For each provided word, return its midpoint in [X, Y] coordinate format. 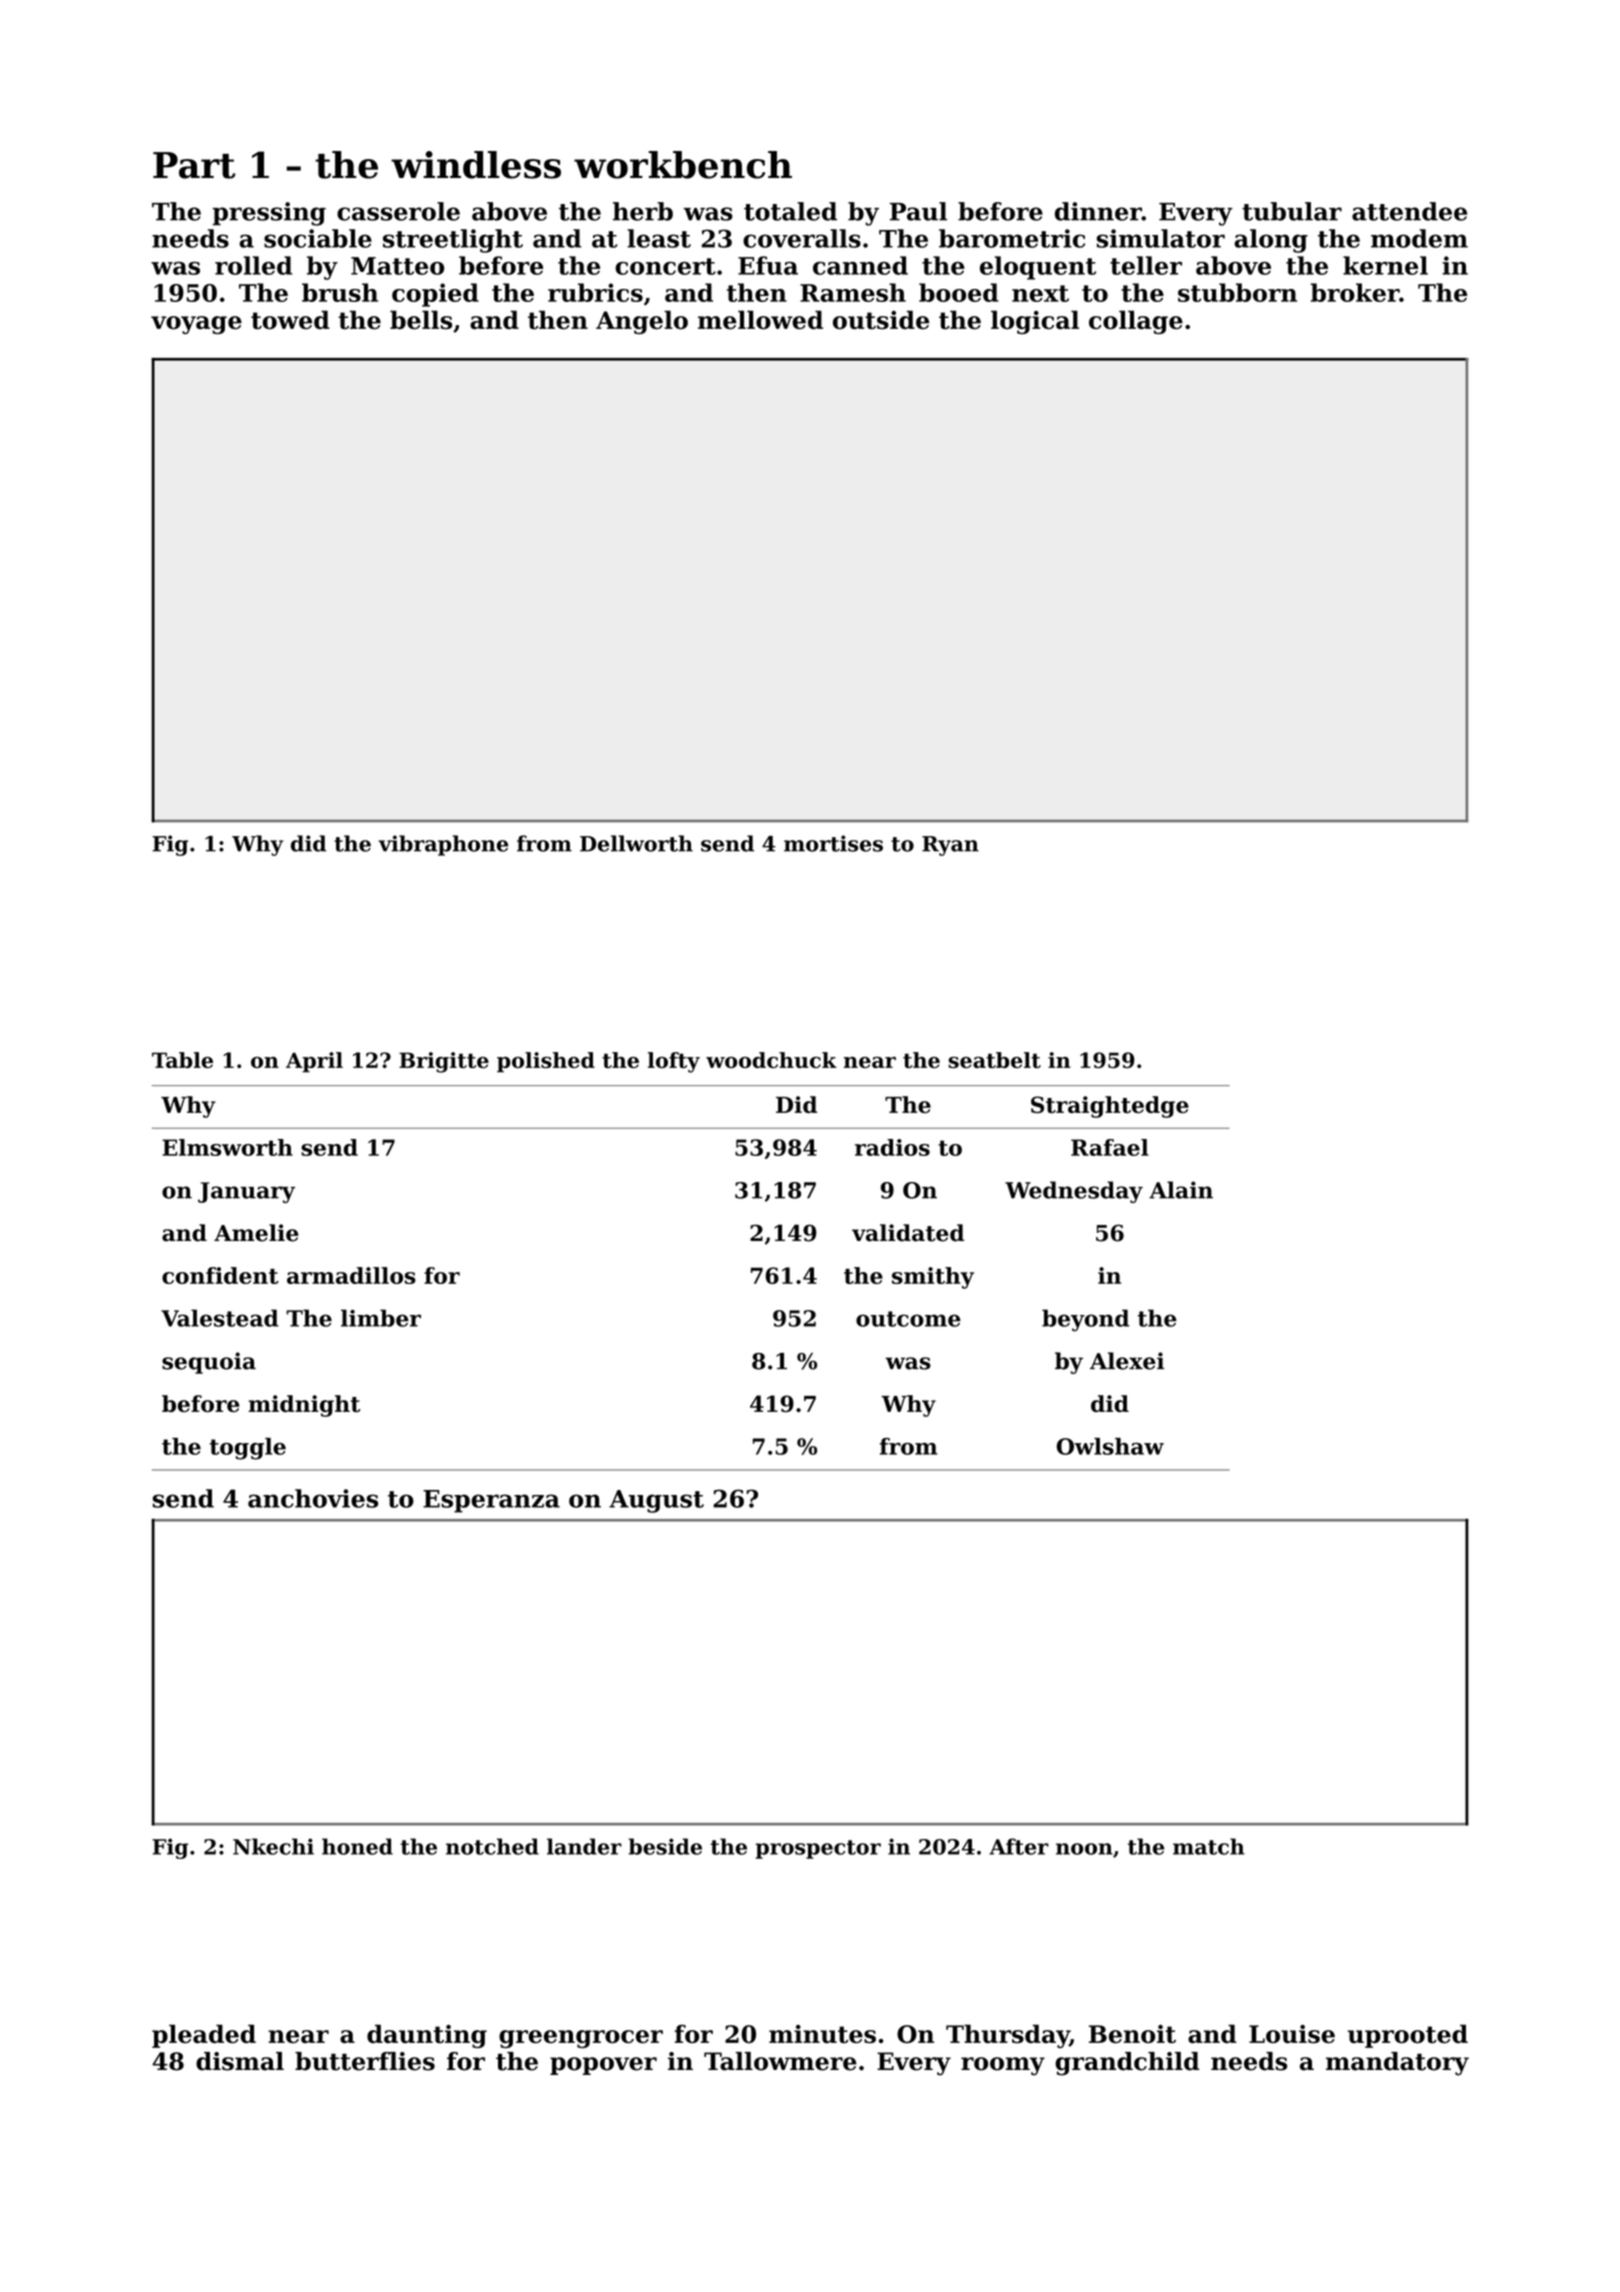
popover [603, 2066]
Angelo [642, 322]
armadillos [351, 1275]
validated [908, 1233]
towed [290, 319]
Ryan [950, 846]
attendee [1409, 211]
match [1209, 1846]
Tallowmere [780, 2061]
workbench [683, 165]
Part [194, 165]
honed [357, 1846]
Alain [1181, 1190]
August [656, 1501]
